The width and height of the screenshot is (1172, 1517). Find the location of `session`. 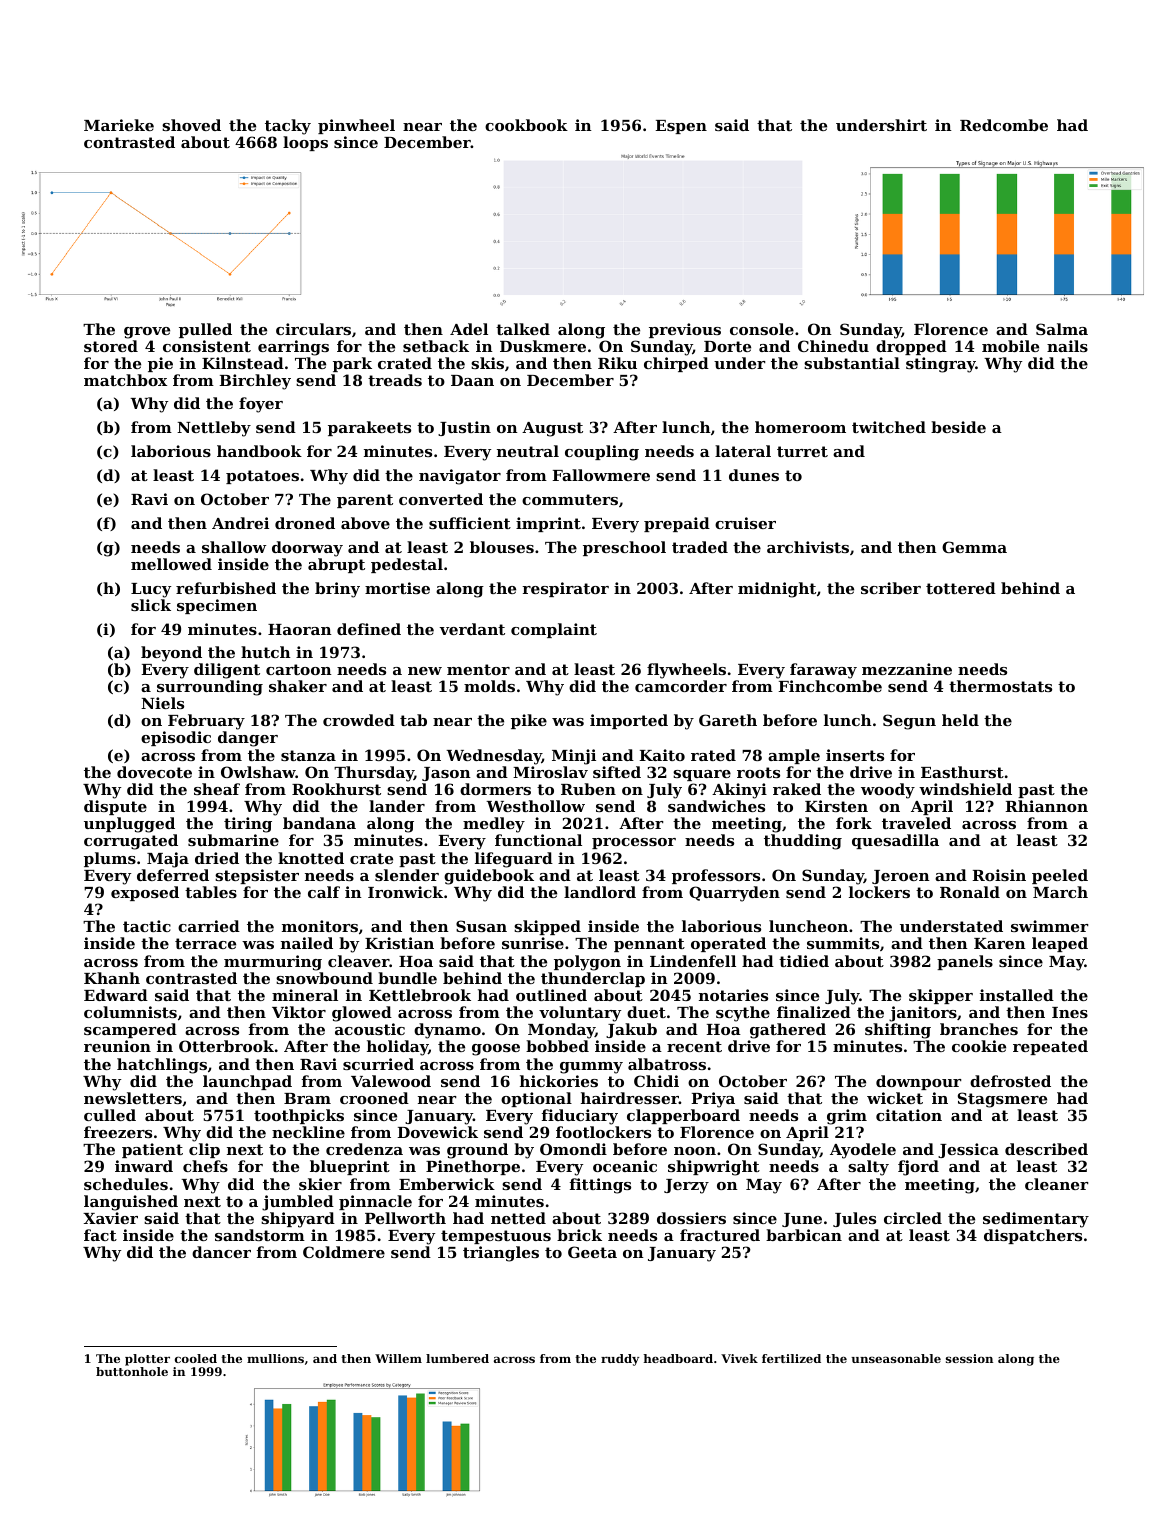

session is located at coordinates (969, 1358).
